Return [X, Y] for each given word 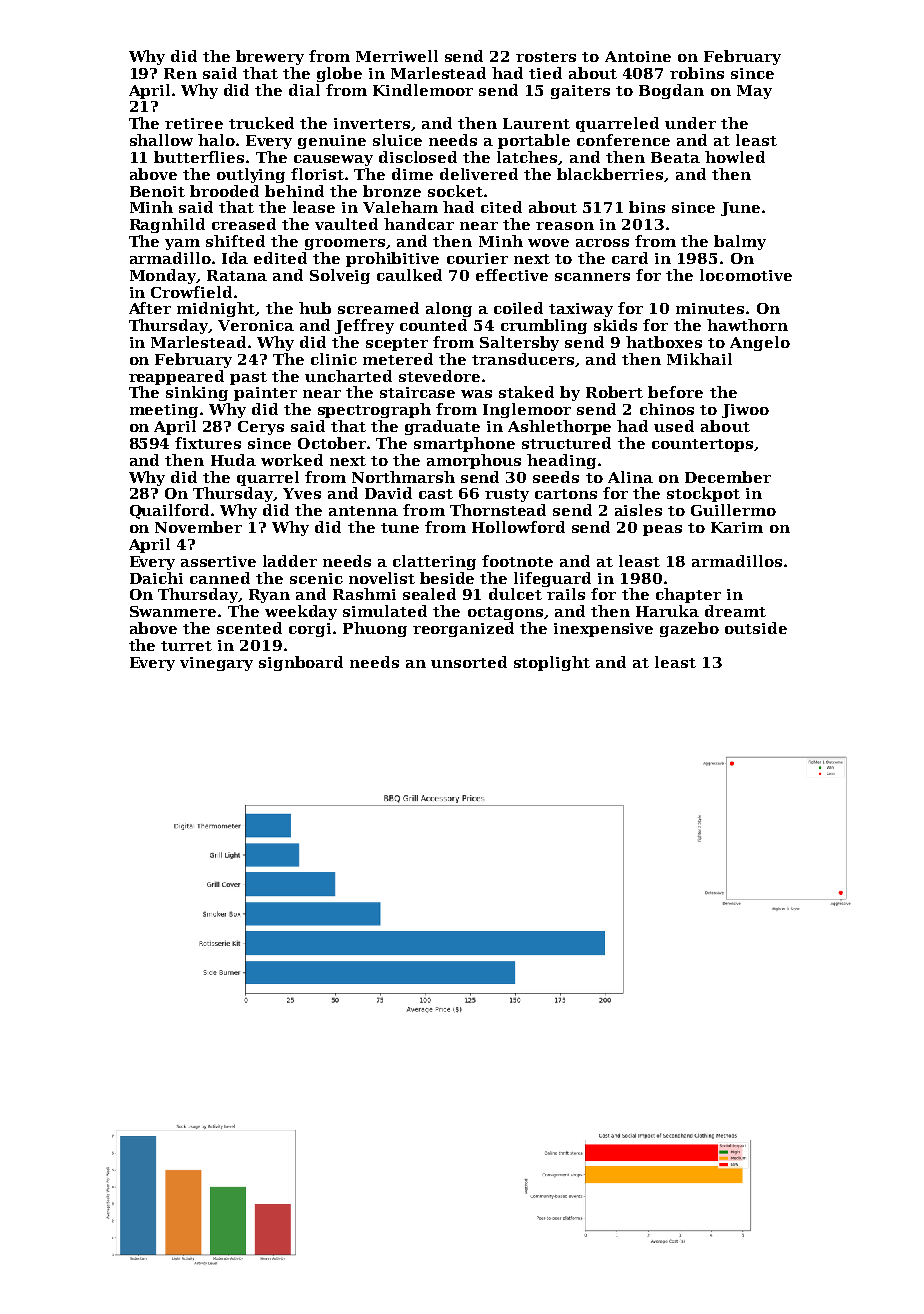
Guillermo [733, 510]
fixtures [208, 443]
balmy [740, 242]
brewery [270, 57]
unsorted [469, 662]
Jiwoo [745, 411]
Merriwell [397, 56]
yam [182, 244]
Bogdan [671, 91]
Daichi [156, 578]
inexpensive [603, 630]
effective [512, 275]
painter [265, 394]
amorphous [474, 461]
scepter [397, 344]
